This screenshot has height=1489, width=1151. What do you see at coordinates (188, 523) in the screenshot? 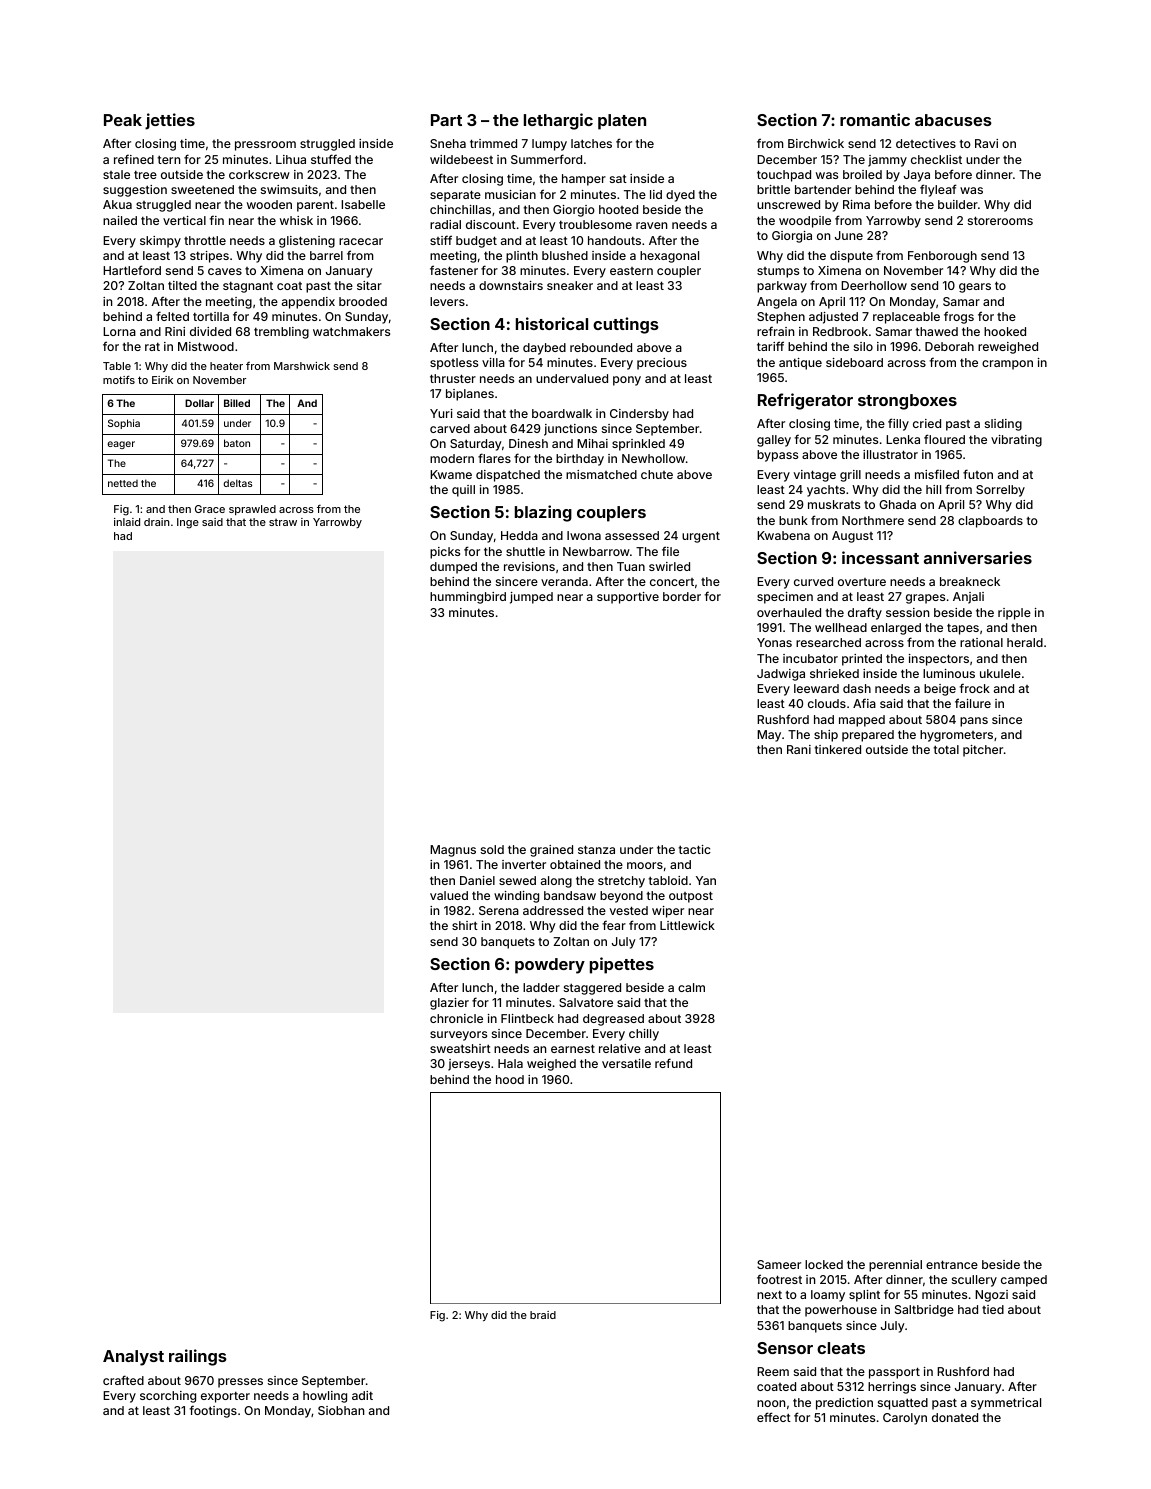
I see `Inge` at bounding box center [188, 523].
